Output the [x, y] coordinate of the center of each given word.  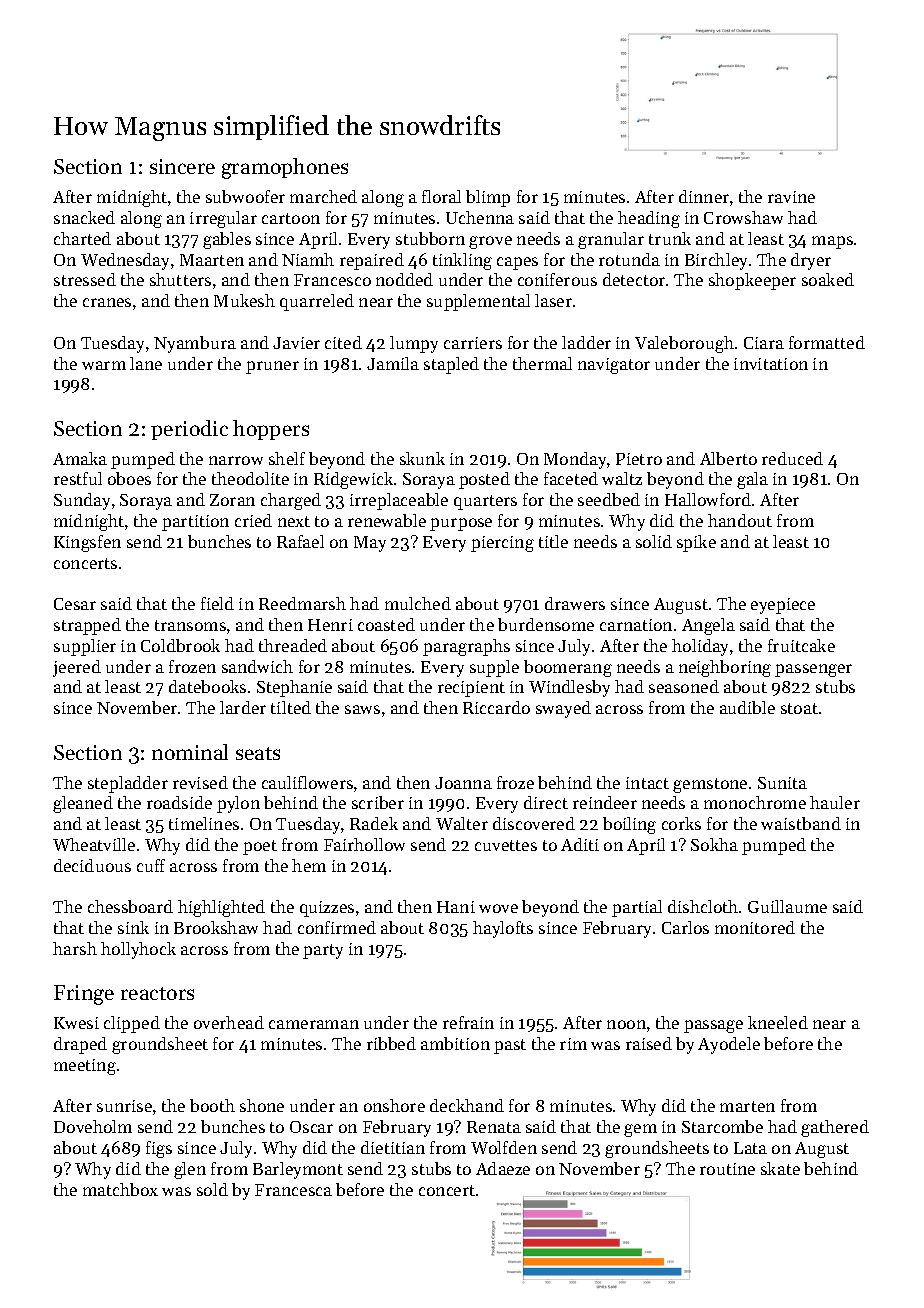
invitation [771, 364]
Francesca [293, 1190]
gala [752, 480]
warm [104, 365]
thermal [542, 363]
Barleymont [298, 1170]
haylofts [503, 929]
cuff [151, 865]
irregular [223, 219]
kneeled [778, 1022]
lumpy [414, 344]
